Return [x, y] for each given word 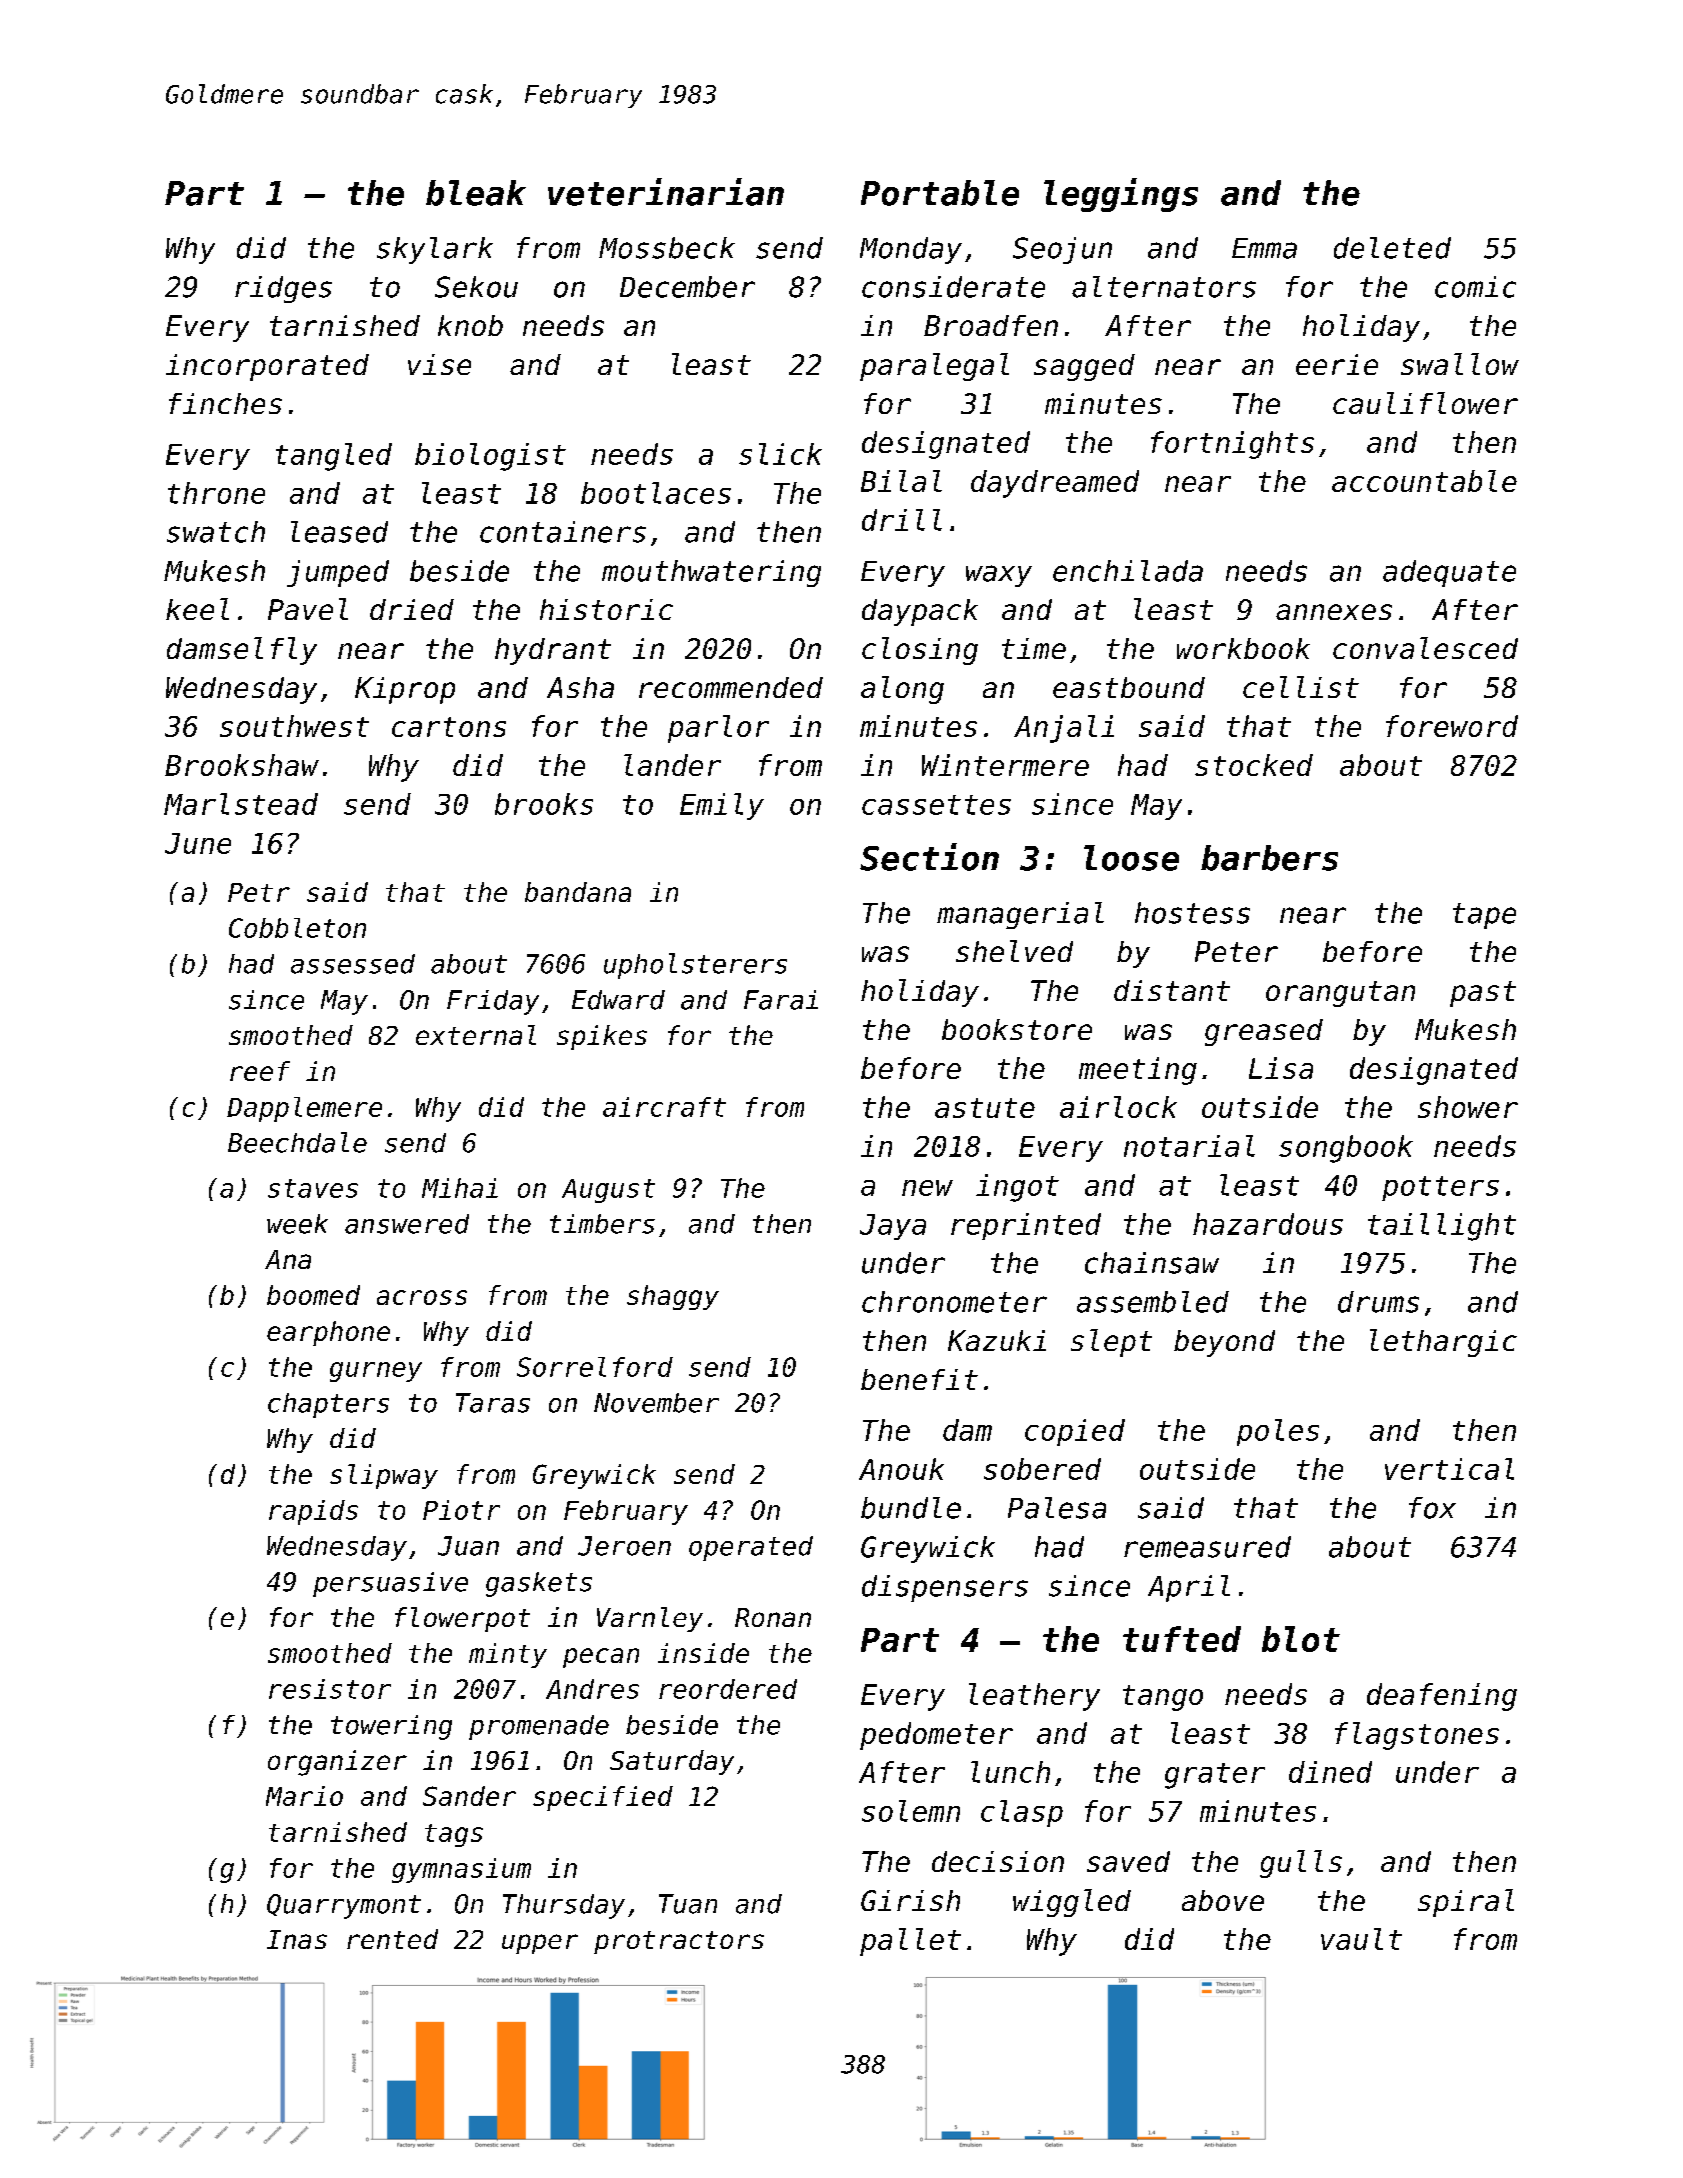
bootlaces [656, 493]
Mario [304, 1796]
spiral [1466, 1903]
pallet [910, 1942]
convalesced [1425, 648]
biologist [490, 457]
